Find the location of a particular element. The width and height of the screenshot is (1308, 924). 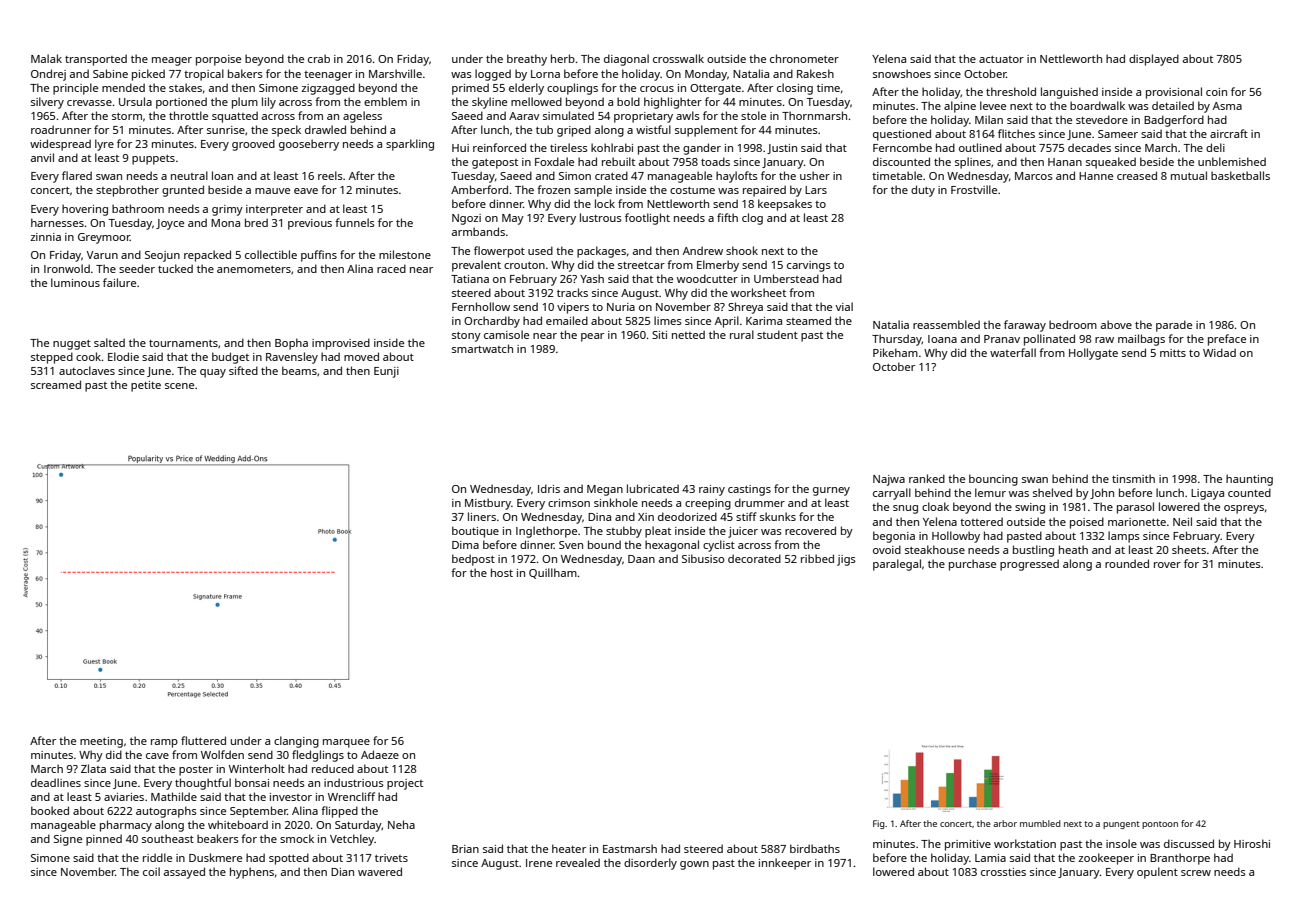

hyphens is located at coordinates (252, 873).
